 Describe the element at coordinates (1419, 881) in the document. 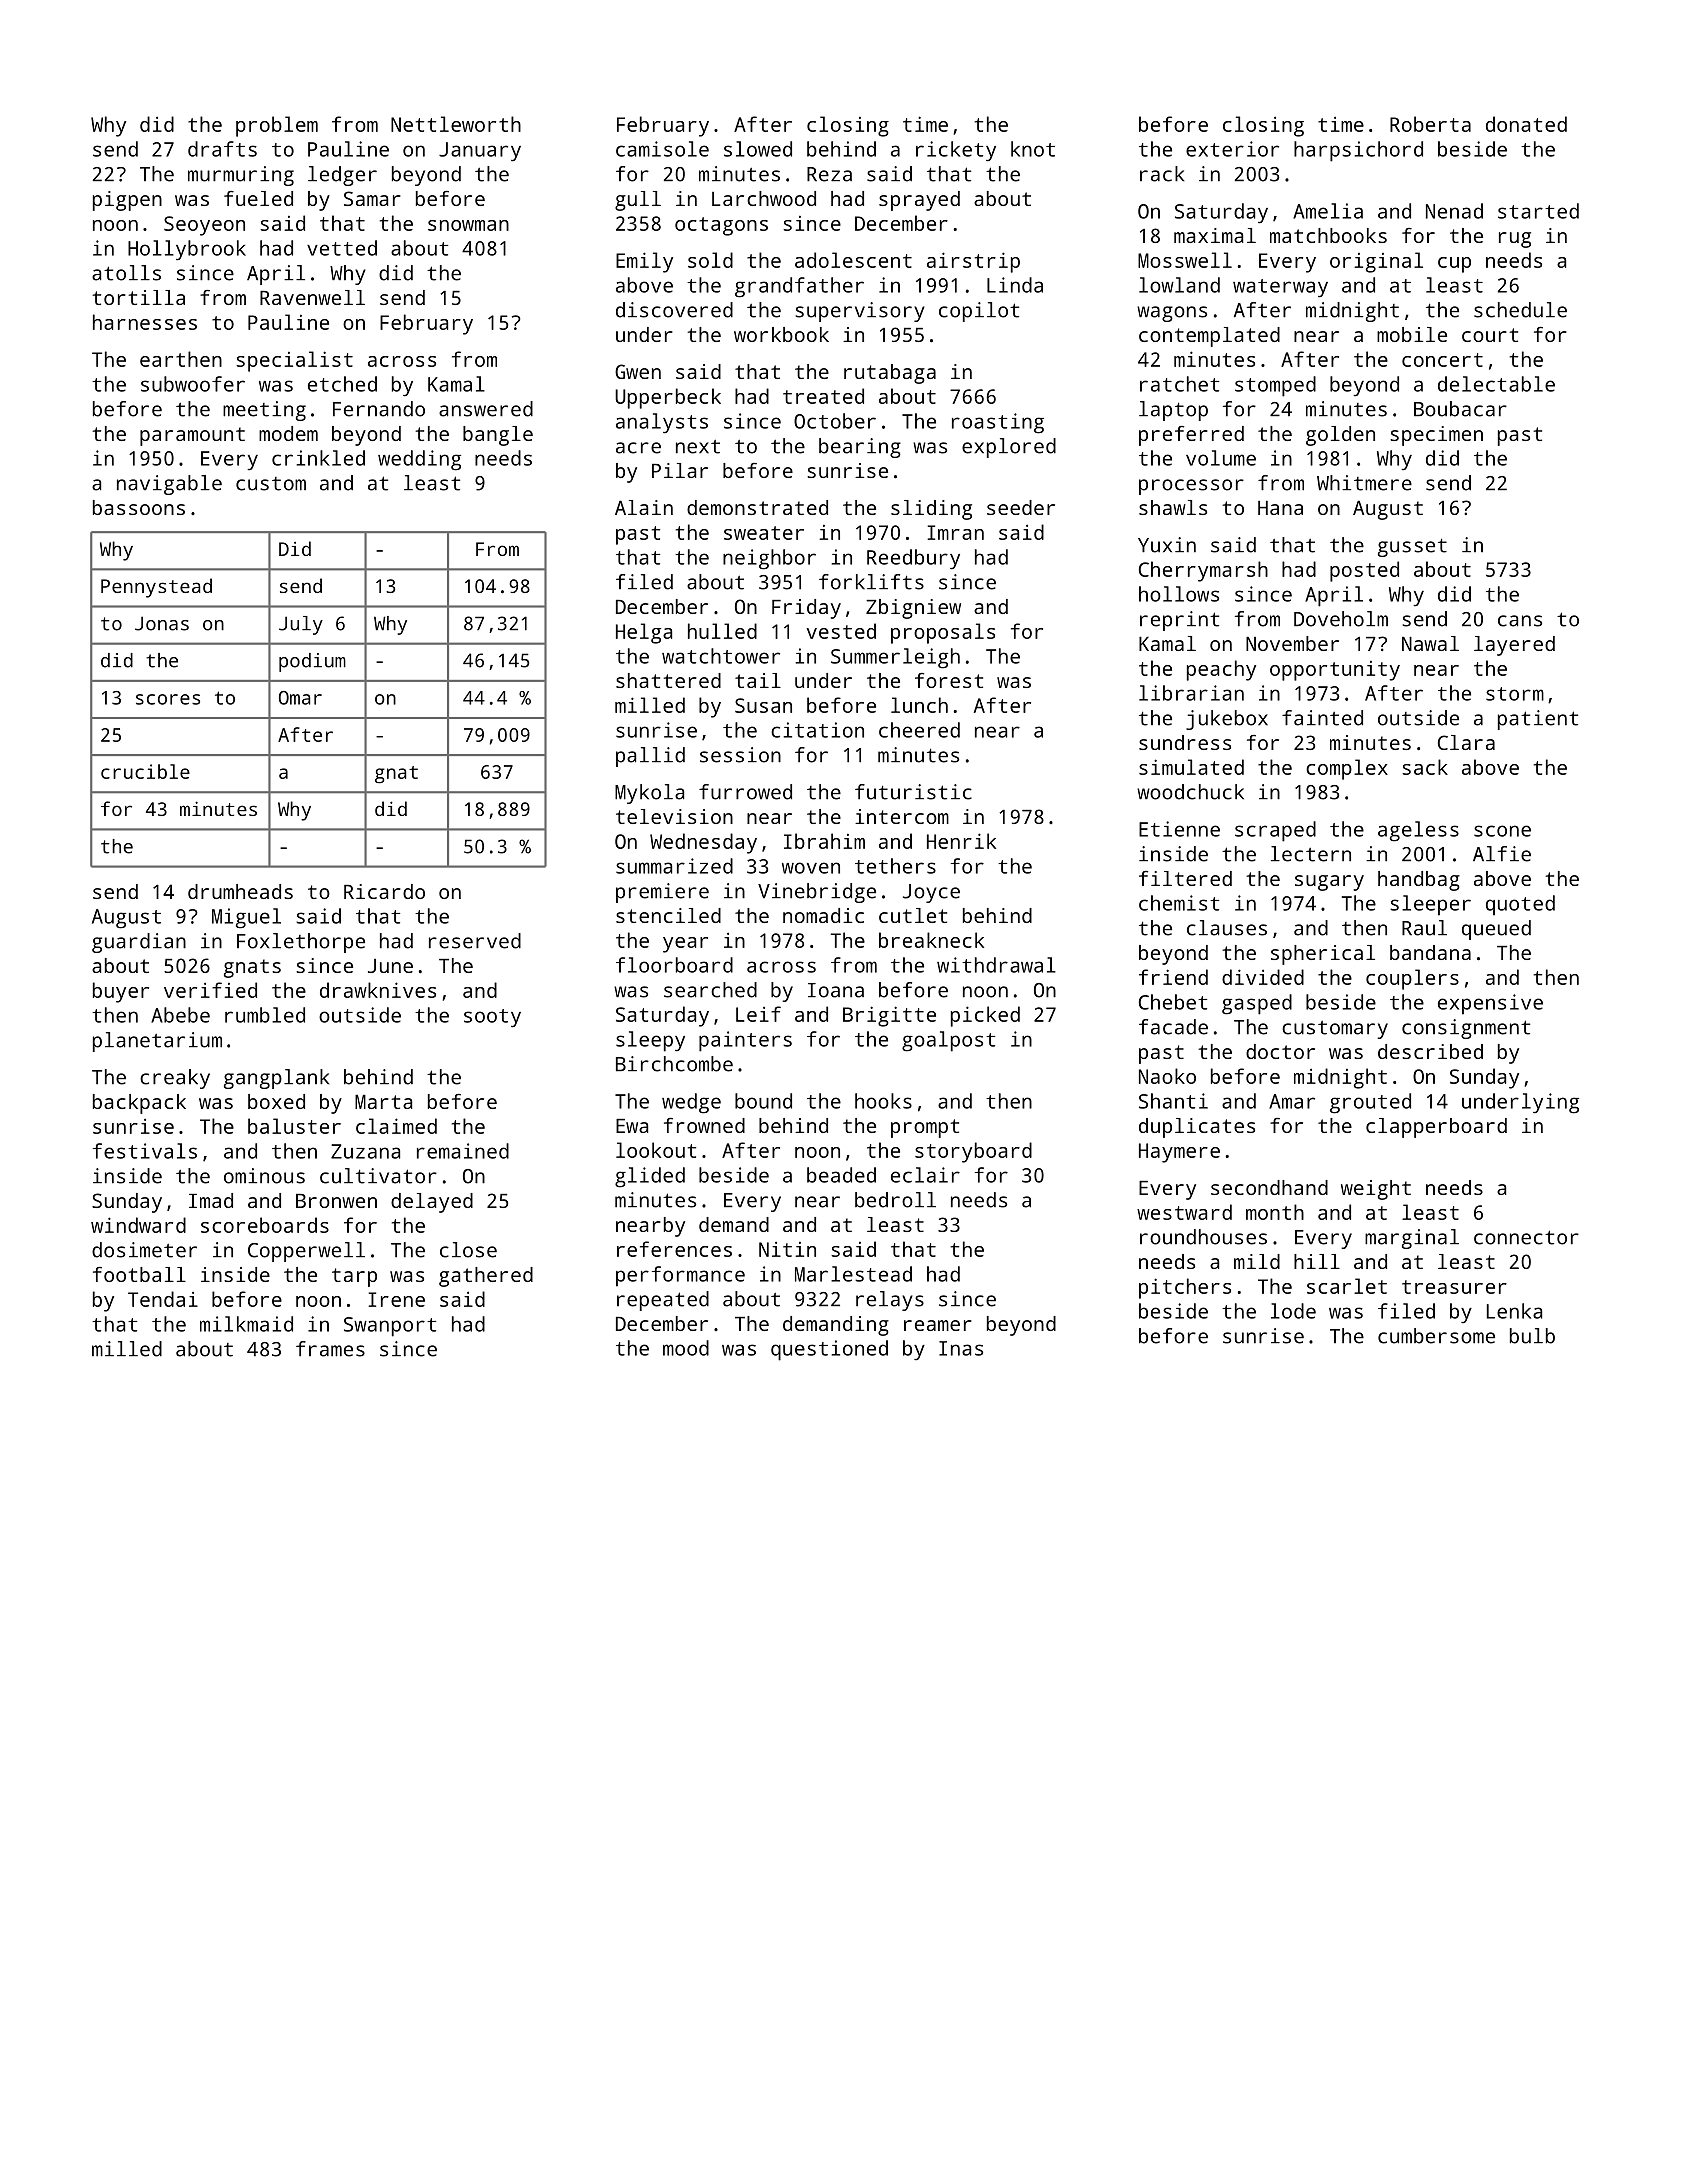

I see `handbag` at that location.
